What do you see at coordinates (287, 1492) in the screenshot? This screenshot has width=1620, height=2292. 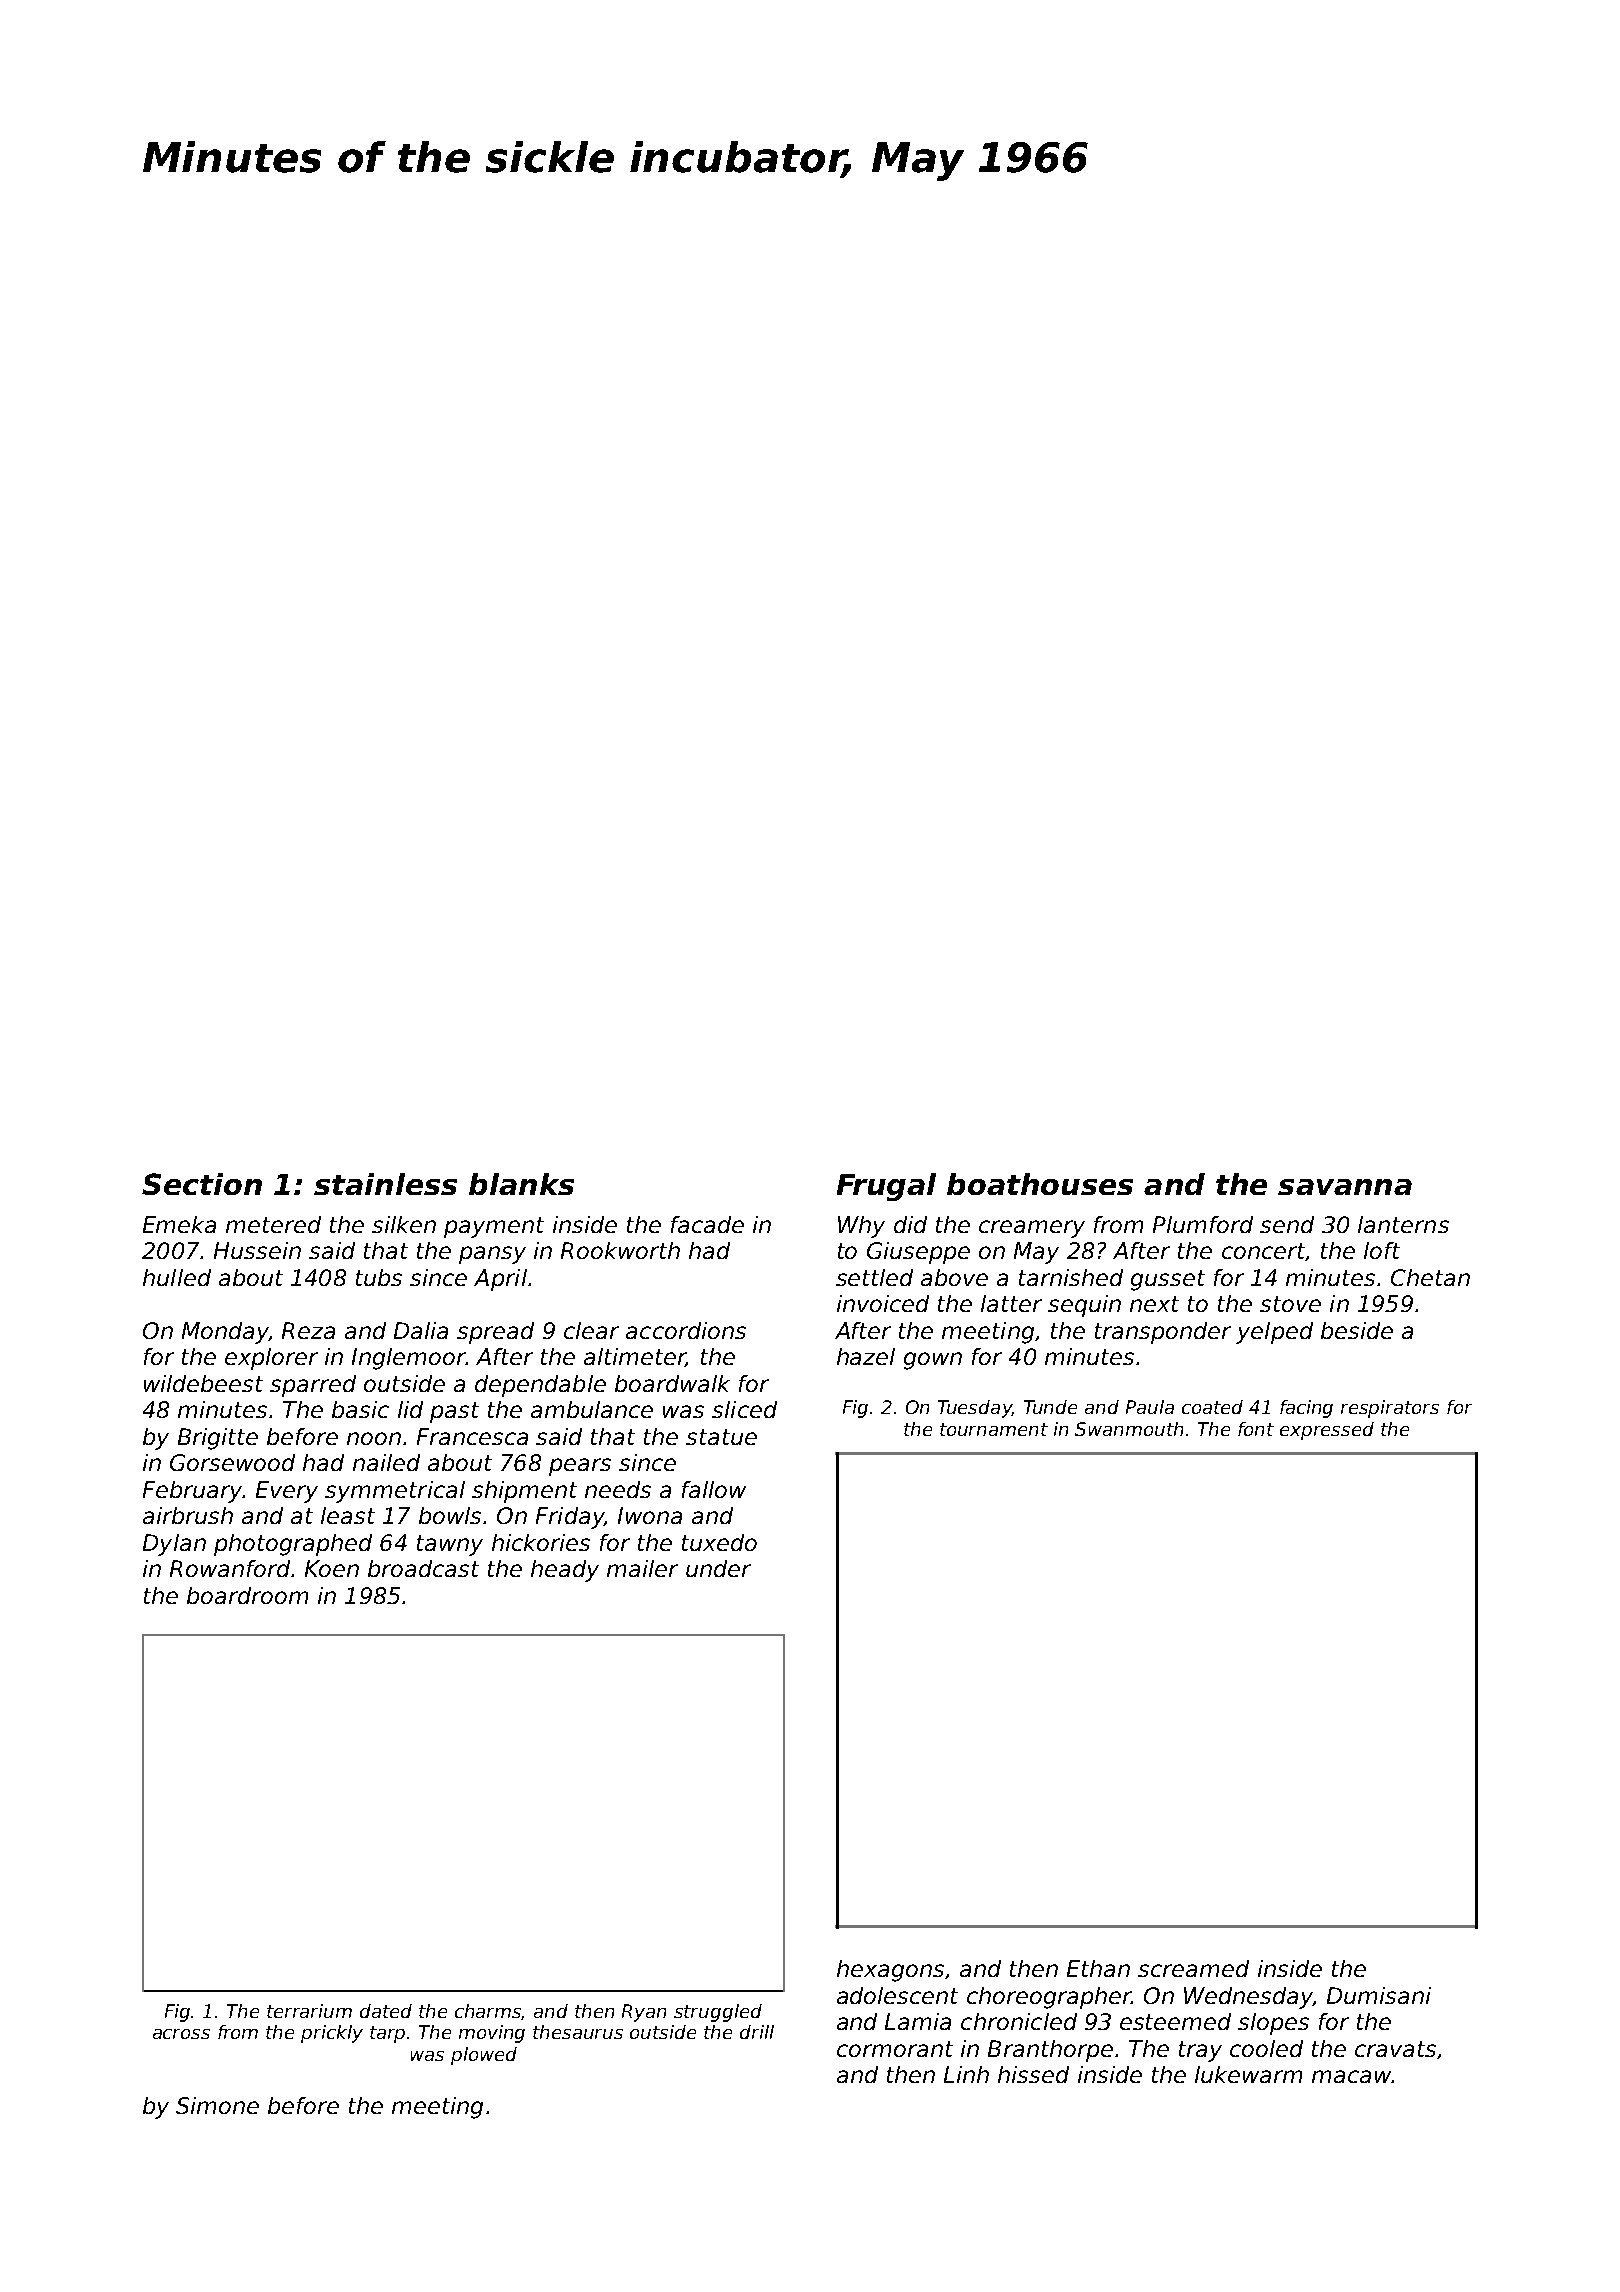 I see `Every` at bounding box center [287, 1492].
